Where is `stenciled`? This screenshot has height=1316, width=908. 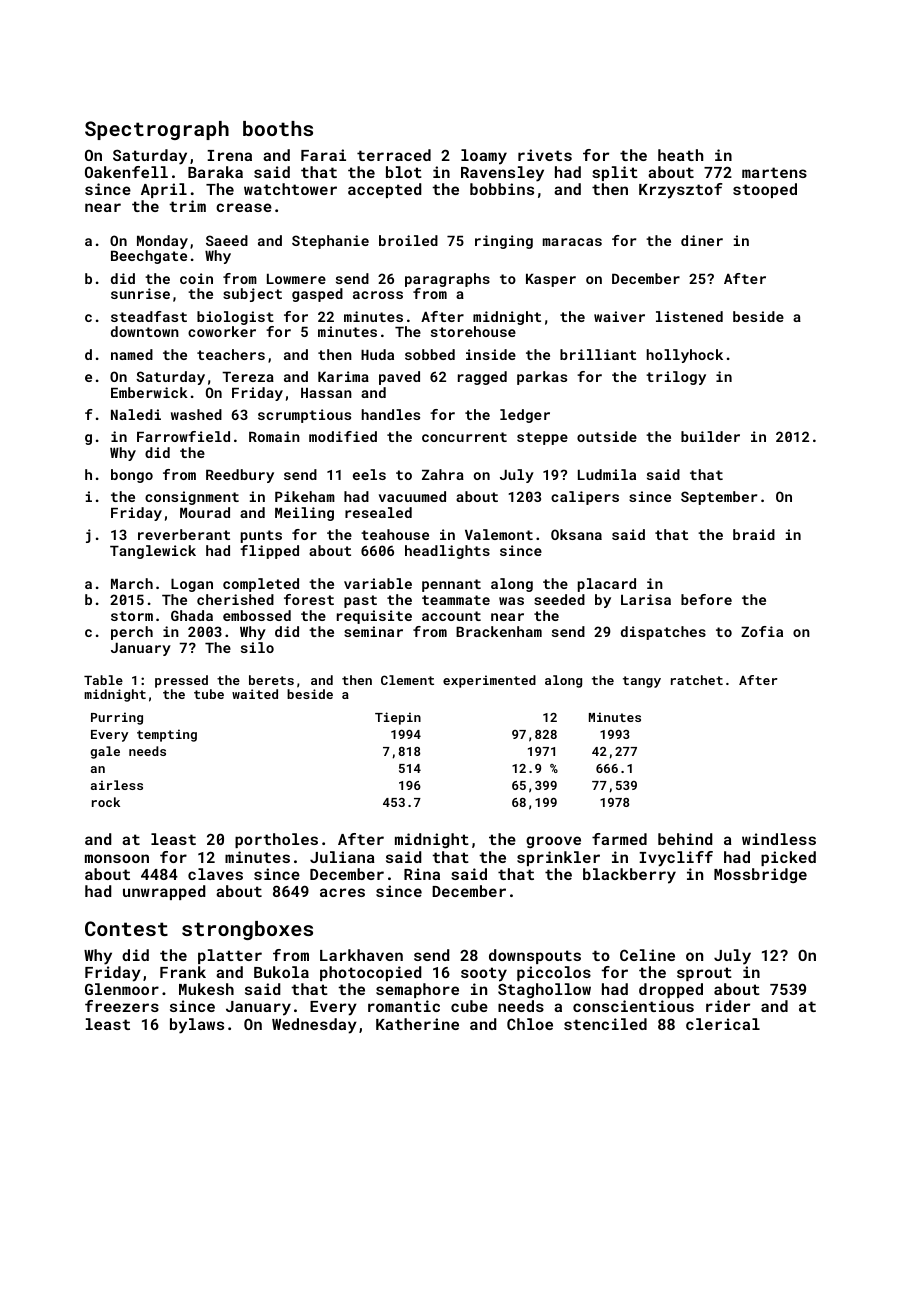 stenciled is located at coordinates (605, 1024).
